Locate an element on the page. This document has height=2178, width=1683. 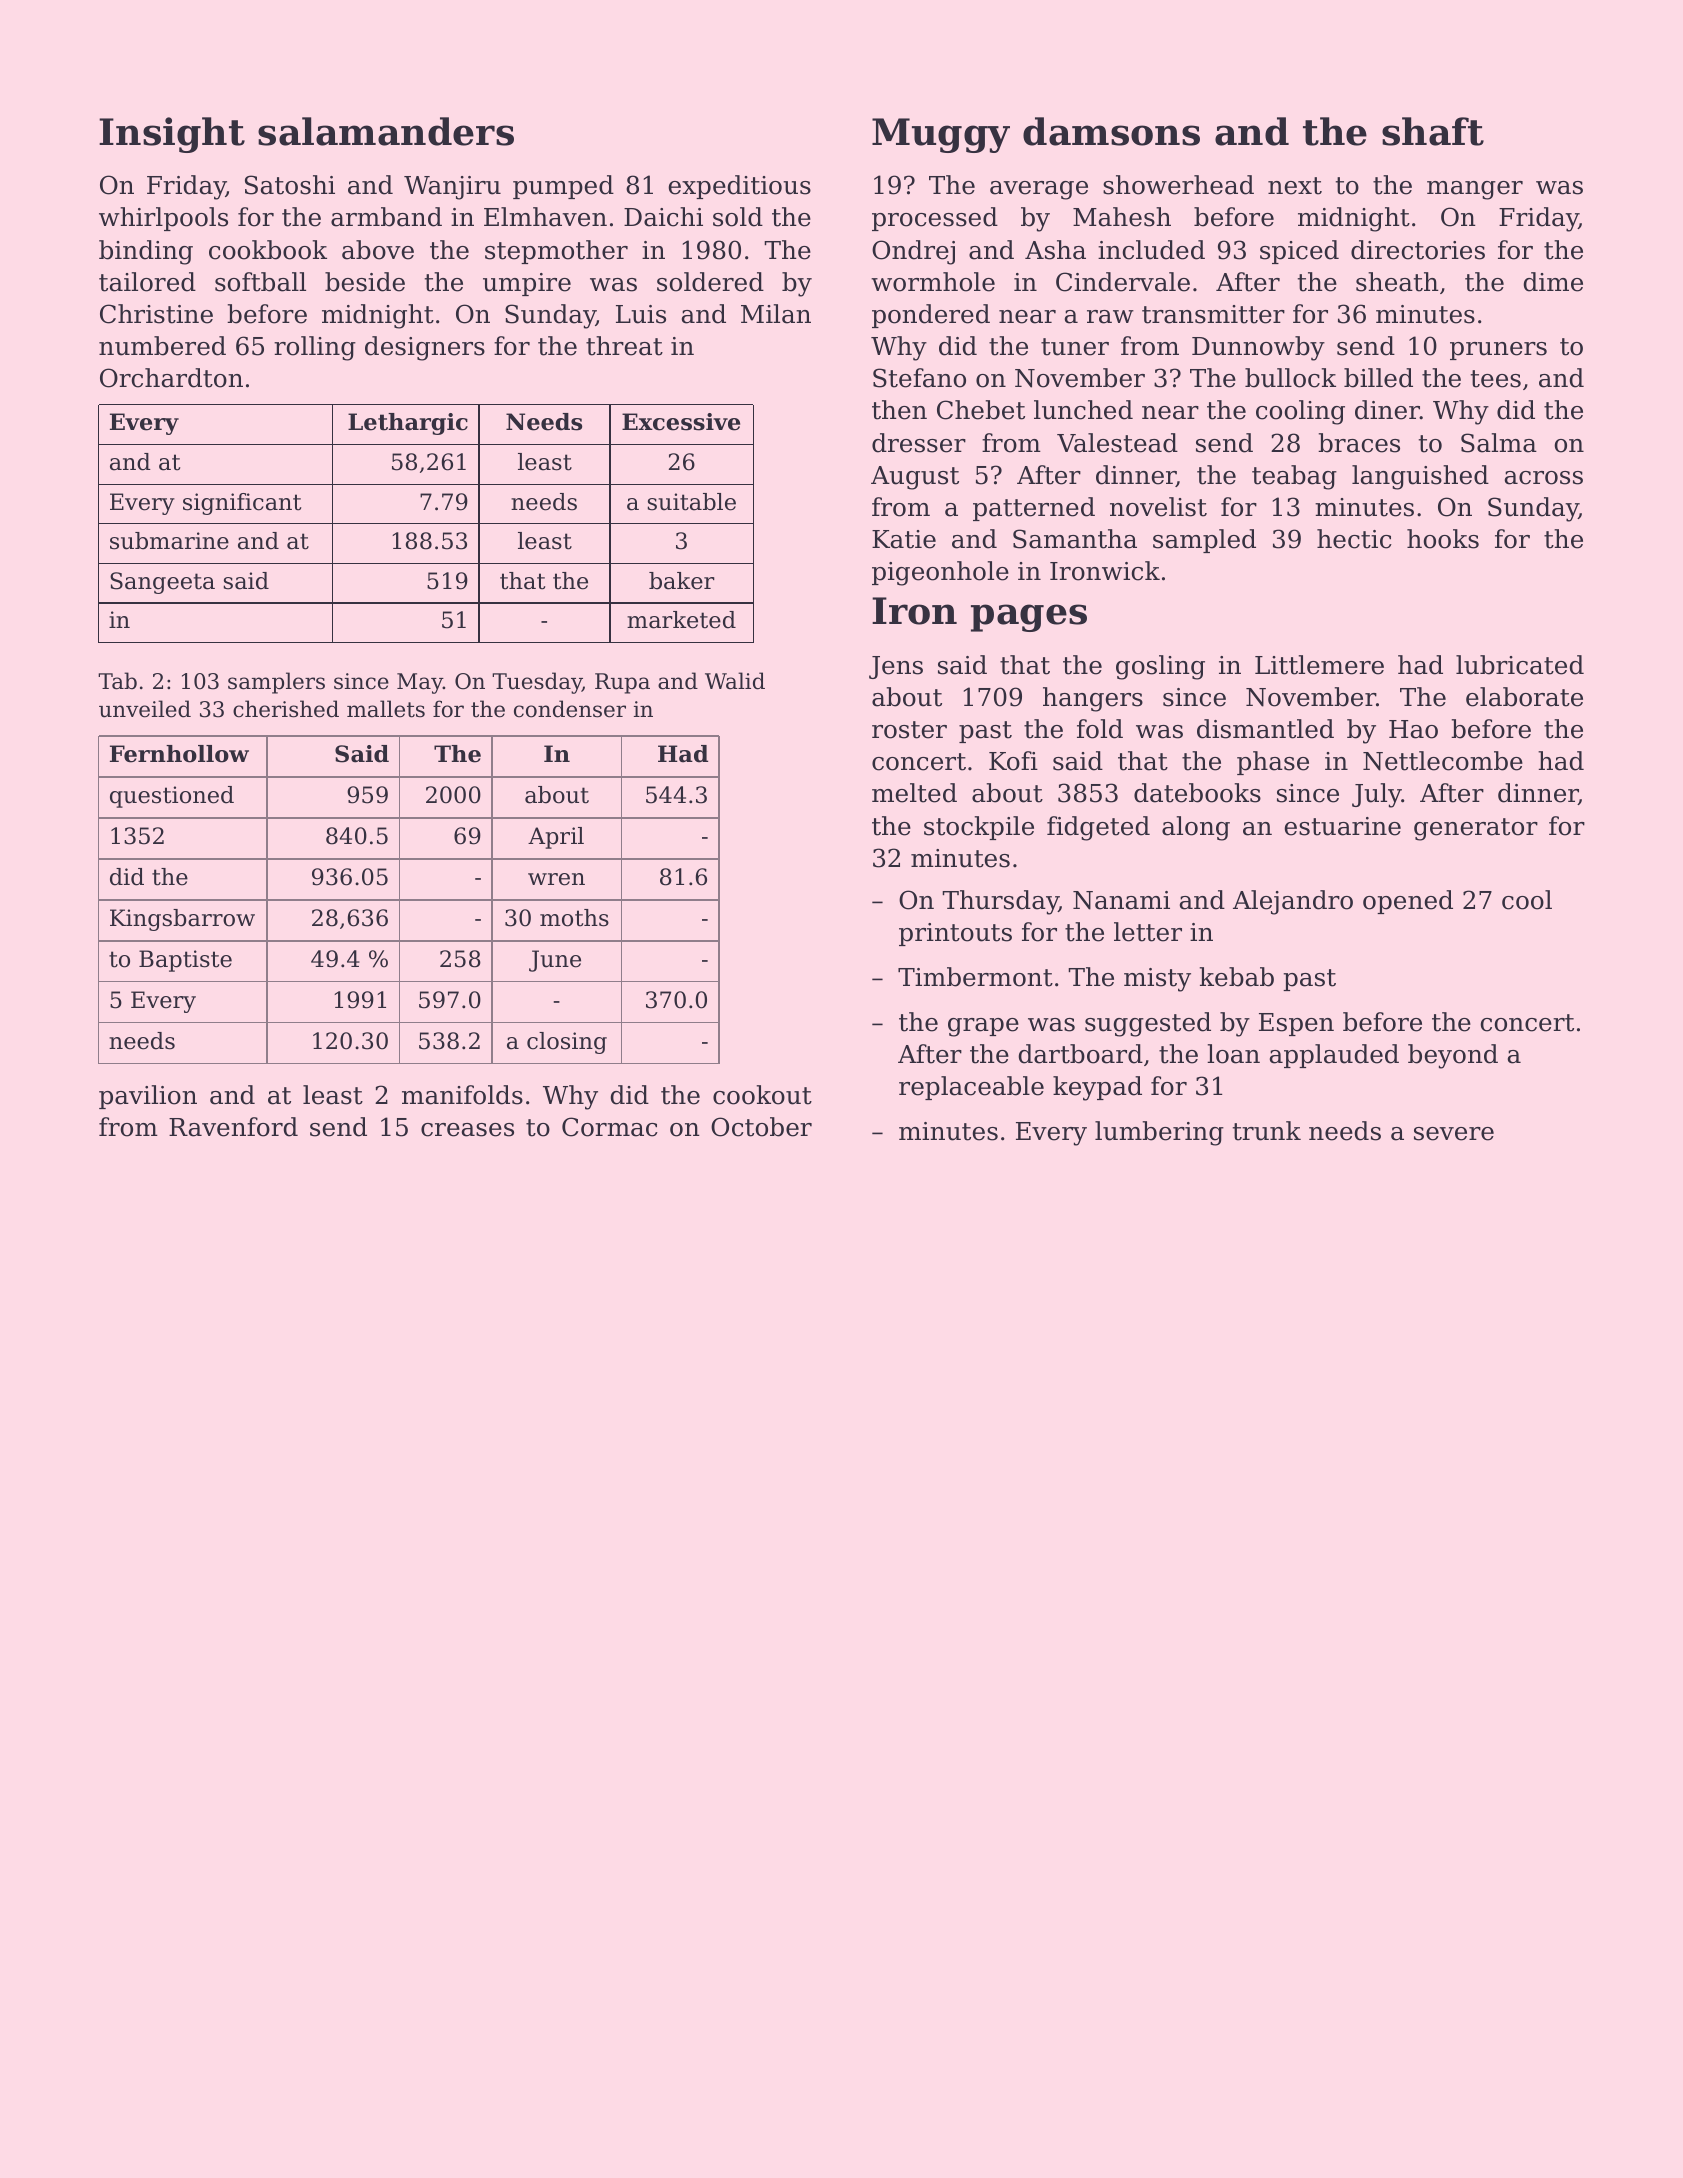
Cormac is located at coordinates (610, 1127).
